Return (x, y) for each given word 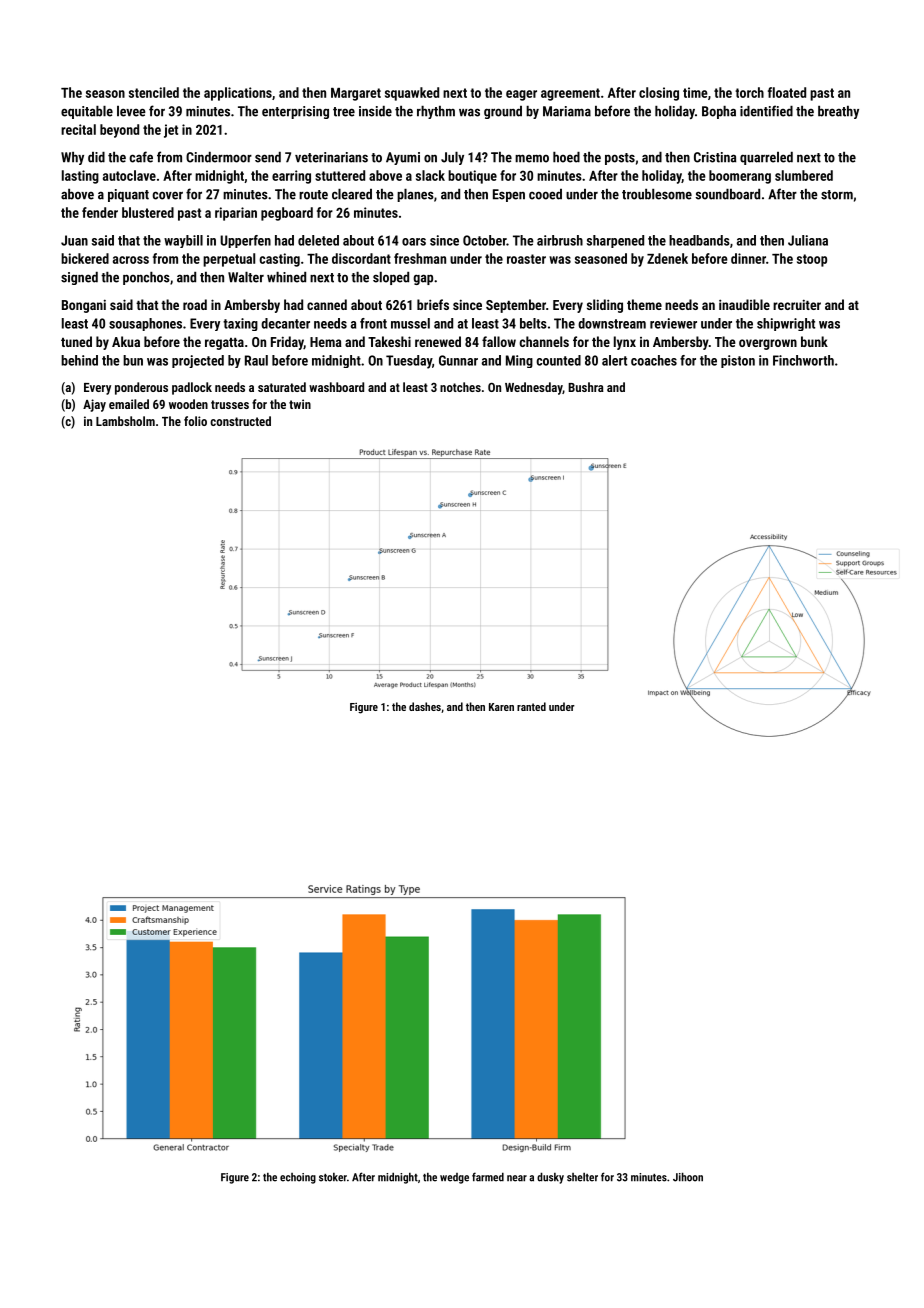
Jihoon (688, 1177)
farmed (488, 1177)
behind (79, 360)
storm (837, 195)
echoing (298, 1178)
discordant (361, 258)
